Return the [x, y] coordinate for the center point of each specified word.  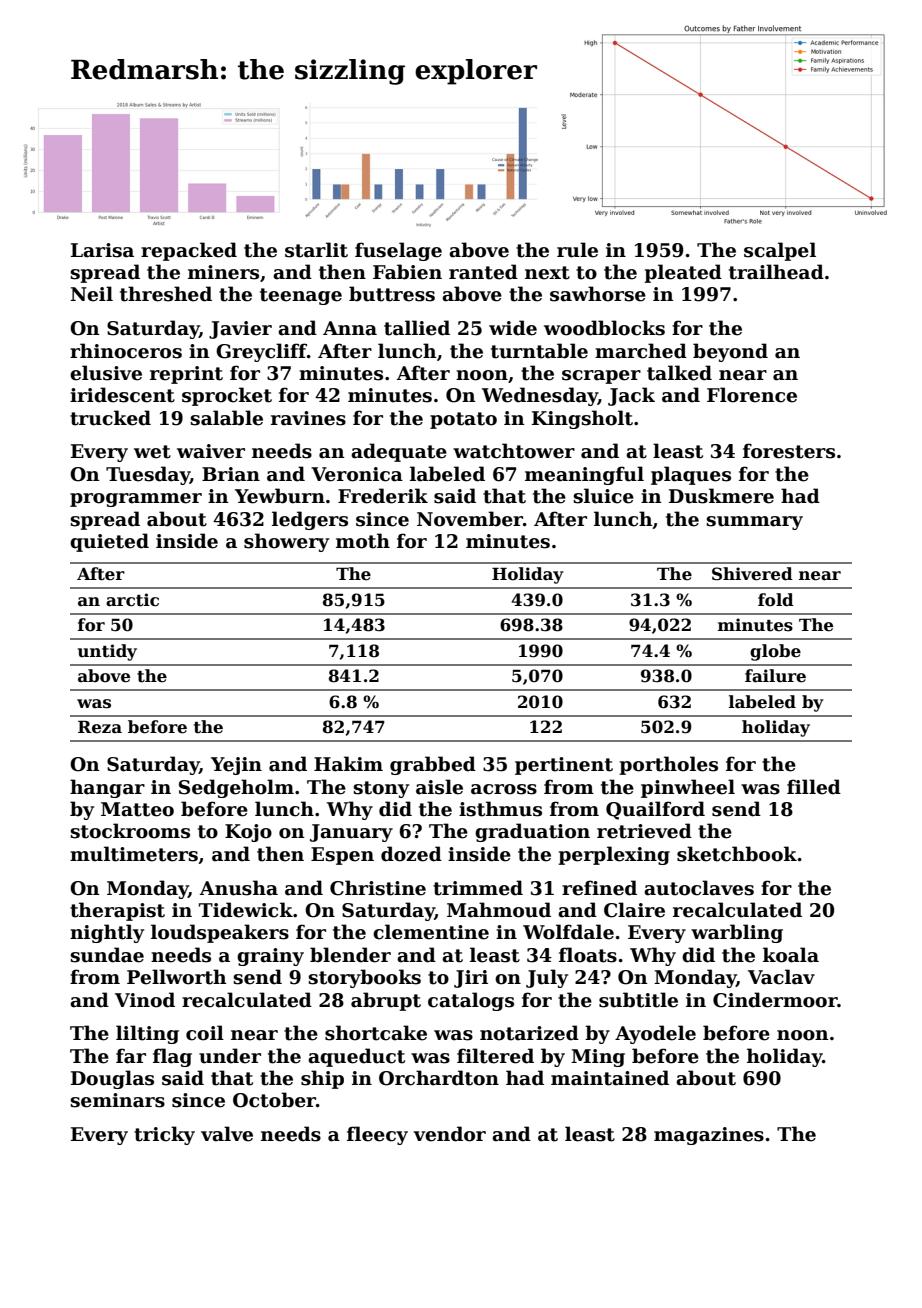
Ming [598, 1058]
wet [152, 452]
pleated [683, 273]
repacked [189, 251]
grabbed [433, 765]
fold [776, 600]
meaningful [584, 475]
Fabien [407, 272]
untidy [107, 652]
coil [205, 1033]
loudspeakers [220, 933]
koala [791, 955]
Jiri [471, 979]
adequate [399, 452]
